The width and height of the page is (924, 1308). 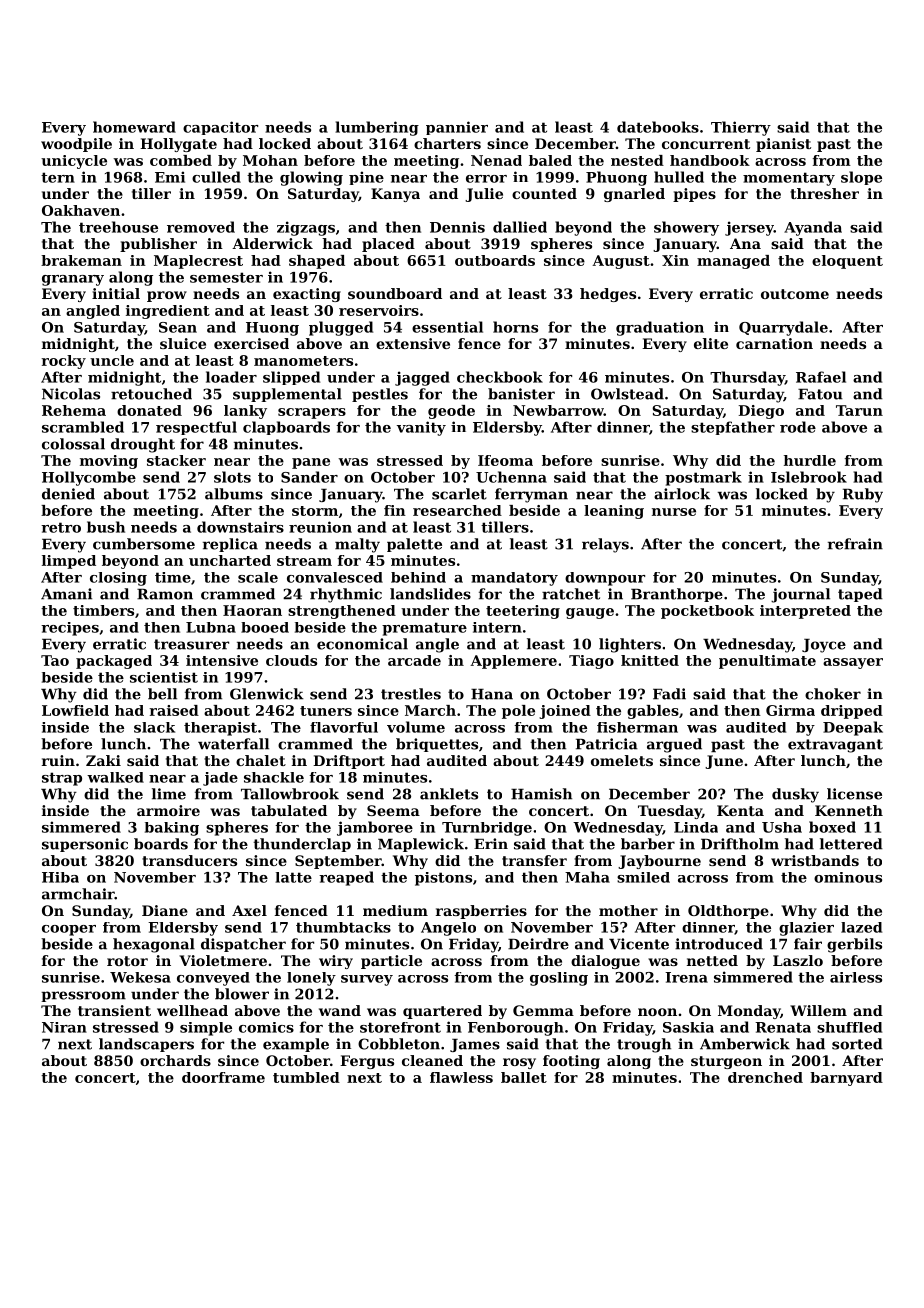 What do you see at coordinates (165, 910) in the page?
I see `Diane` at bounding box center [165, 910].
